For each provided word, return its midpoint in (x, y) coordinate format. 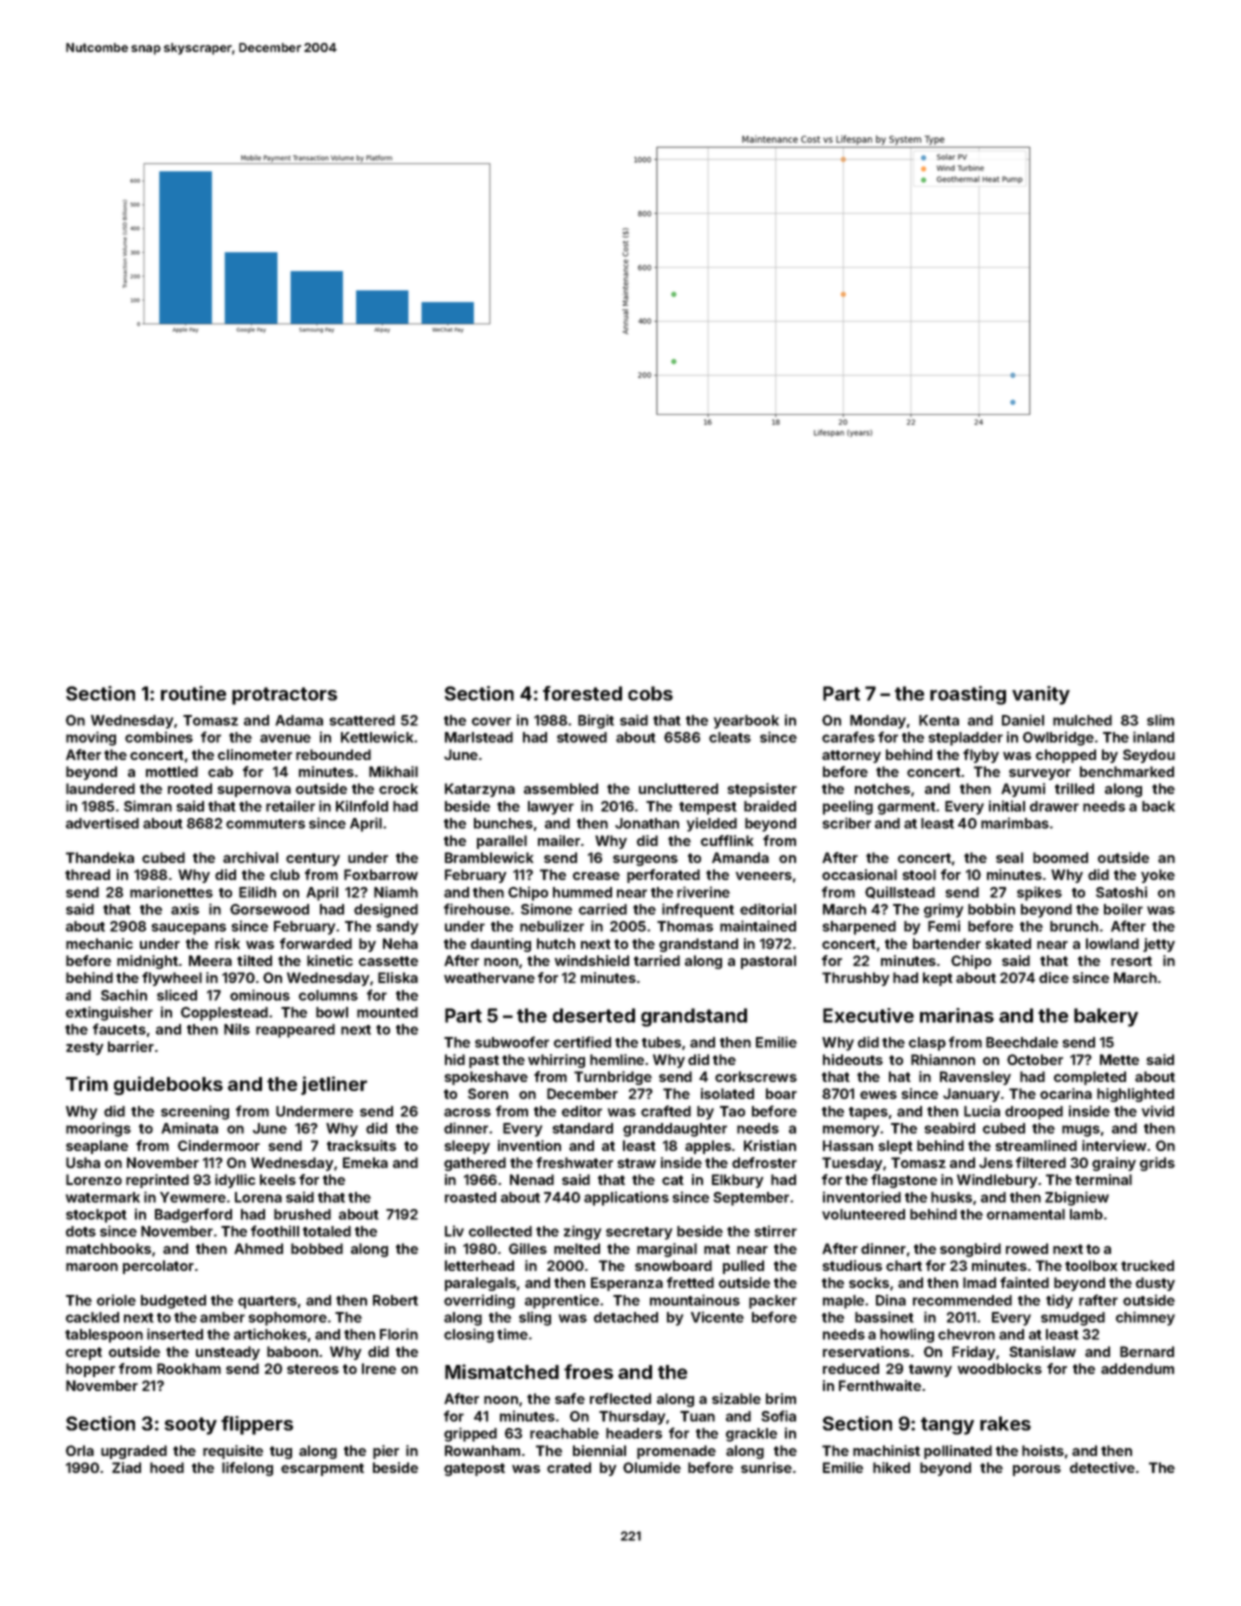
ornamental (1026, 1214)
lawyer (551, 808)
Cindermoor (219, 1145)
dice (1054, 977)
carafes (848, 737)
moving (91, 738)
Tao (732, 1111)
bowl (332, 1012)
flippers (257, 1425)
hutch (556, 943)
